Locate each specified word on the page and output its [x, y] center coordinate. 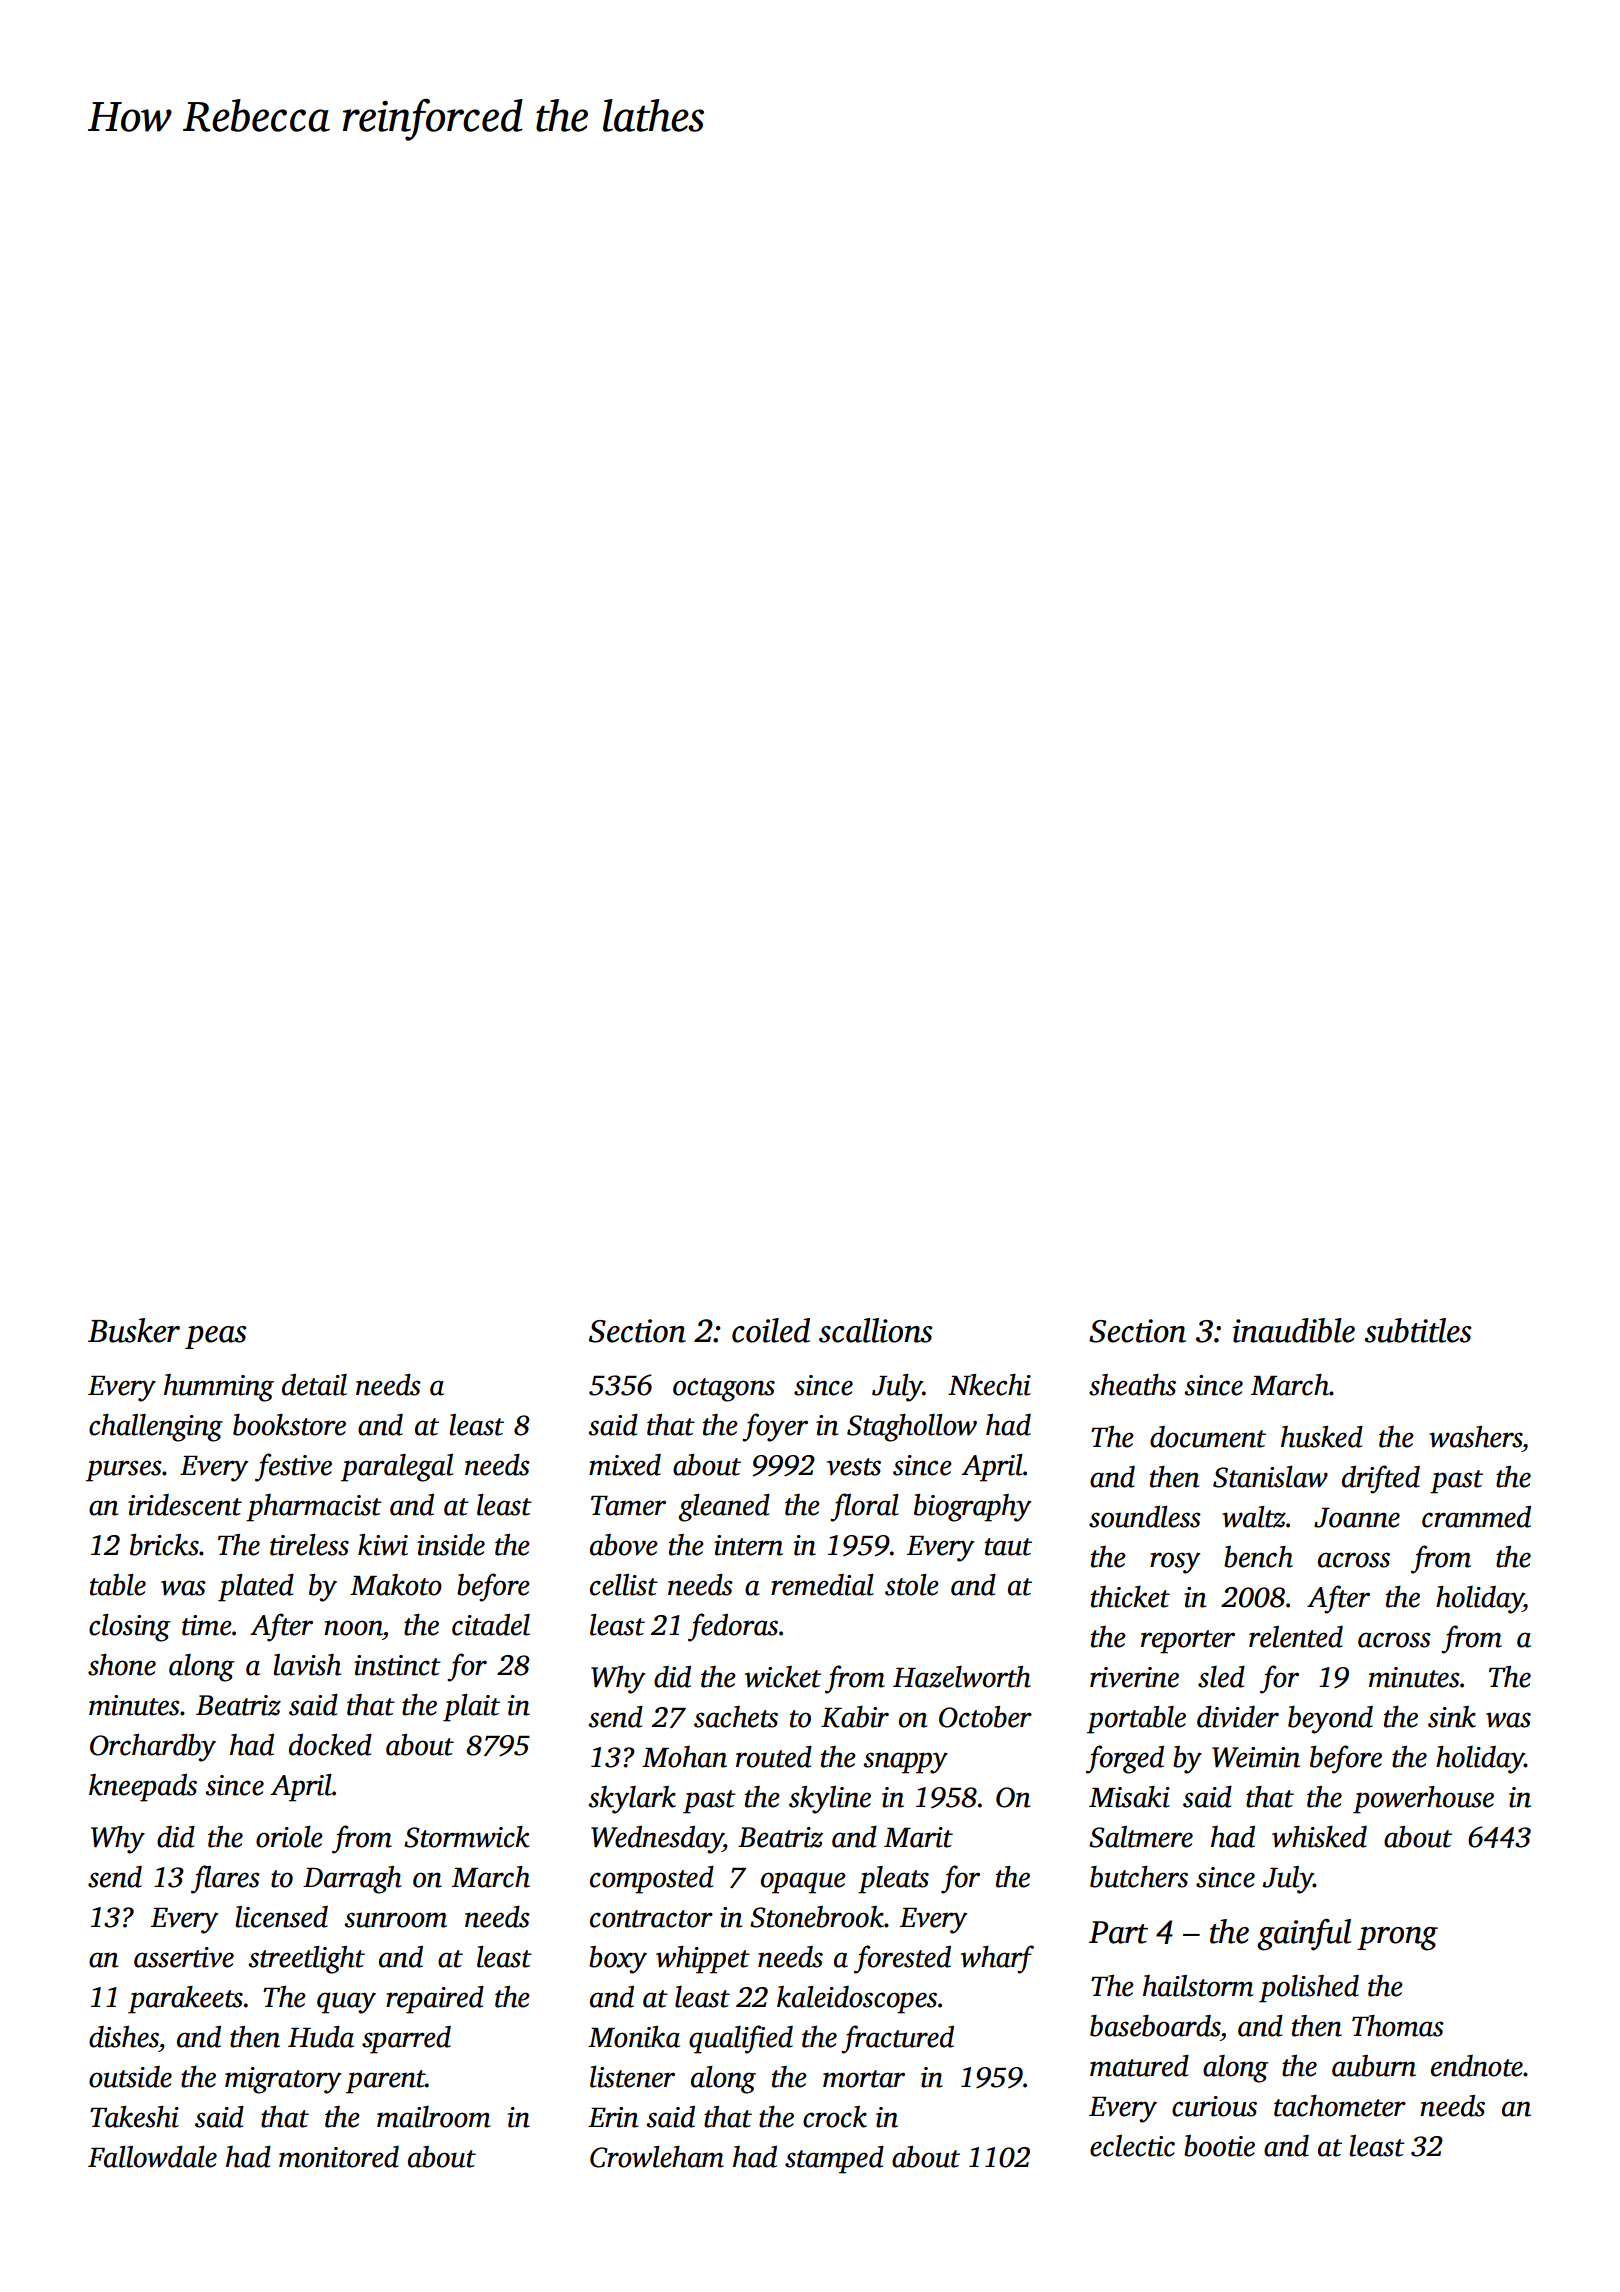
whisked [1319, 1837]
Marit [918, 1837]
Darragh [352, 1880]
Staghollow [912, 1428]
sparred [406, 2040]
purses [124, 1471]
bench [1258, 1557]
